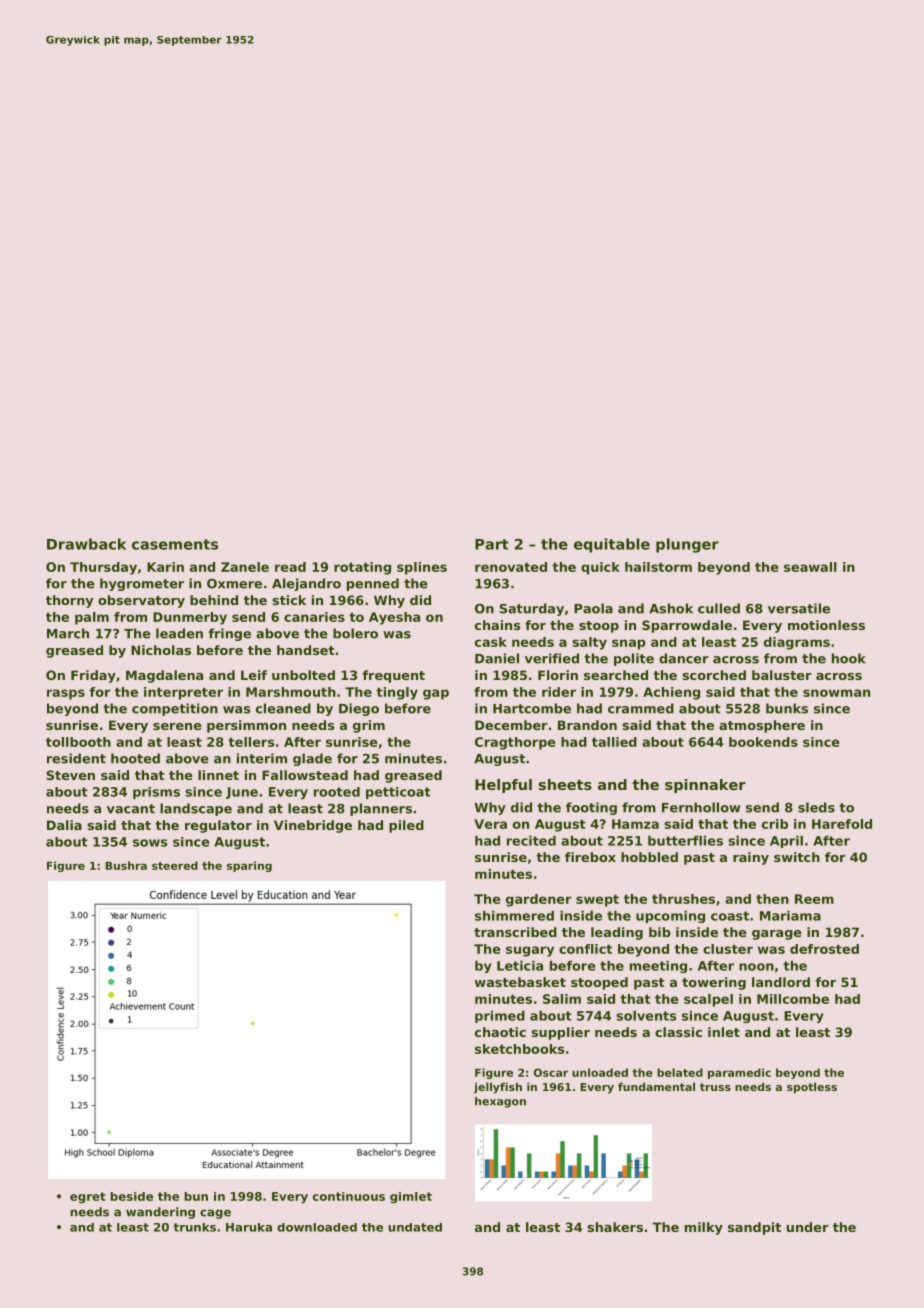 The width and height of the screenshot is (924, 1308). I want to click on solvents, so click(646, 1016).
